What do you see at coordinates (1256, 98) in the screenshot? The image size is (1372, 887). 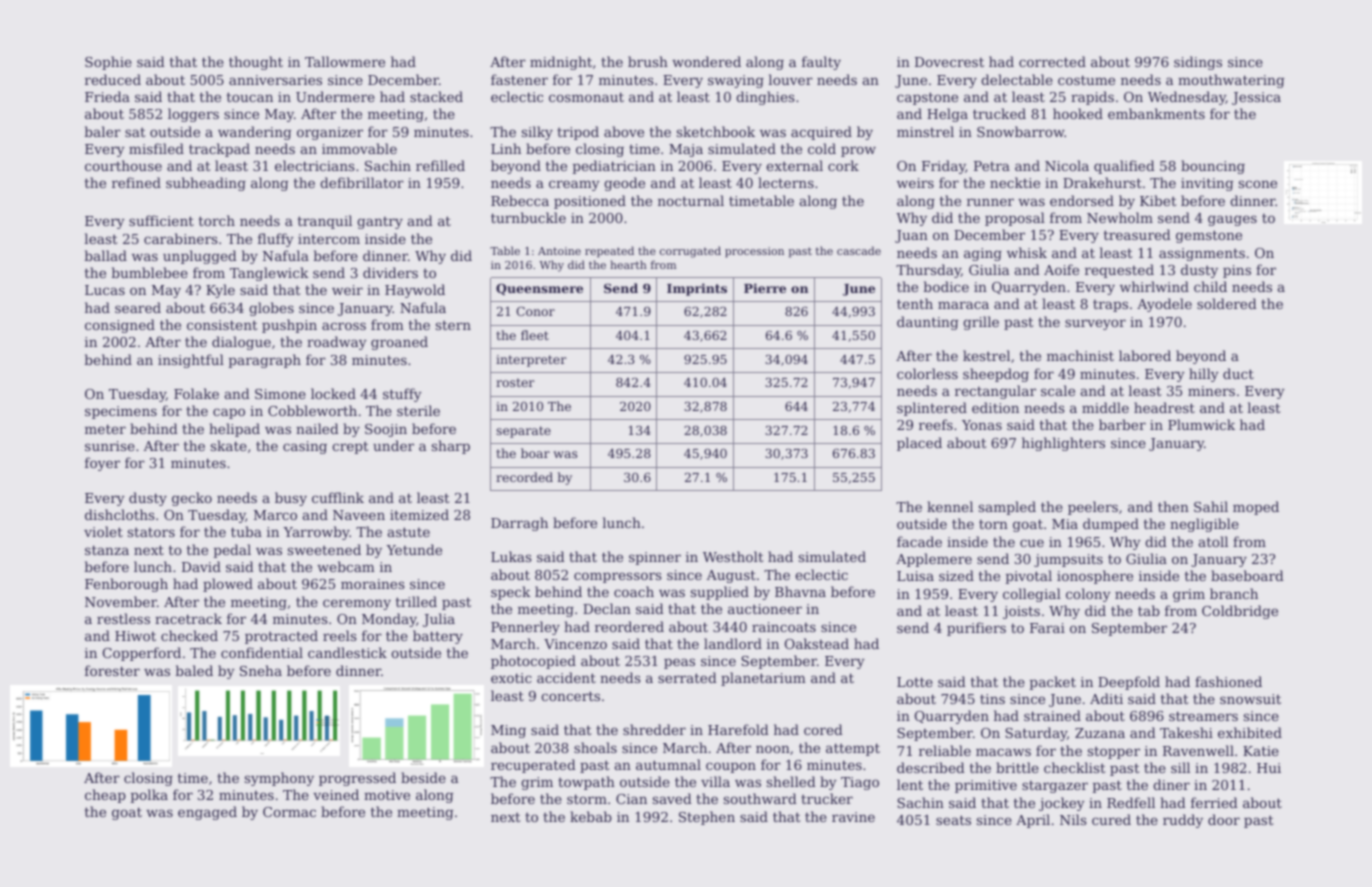 I see `Jessica` at bounding box center [1256, 98].
